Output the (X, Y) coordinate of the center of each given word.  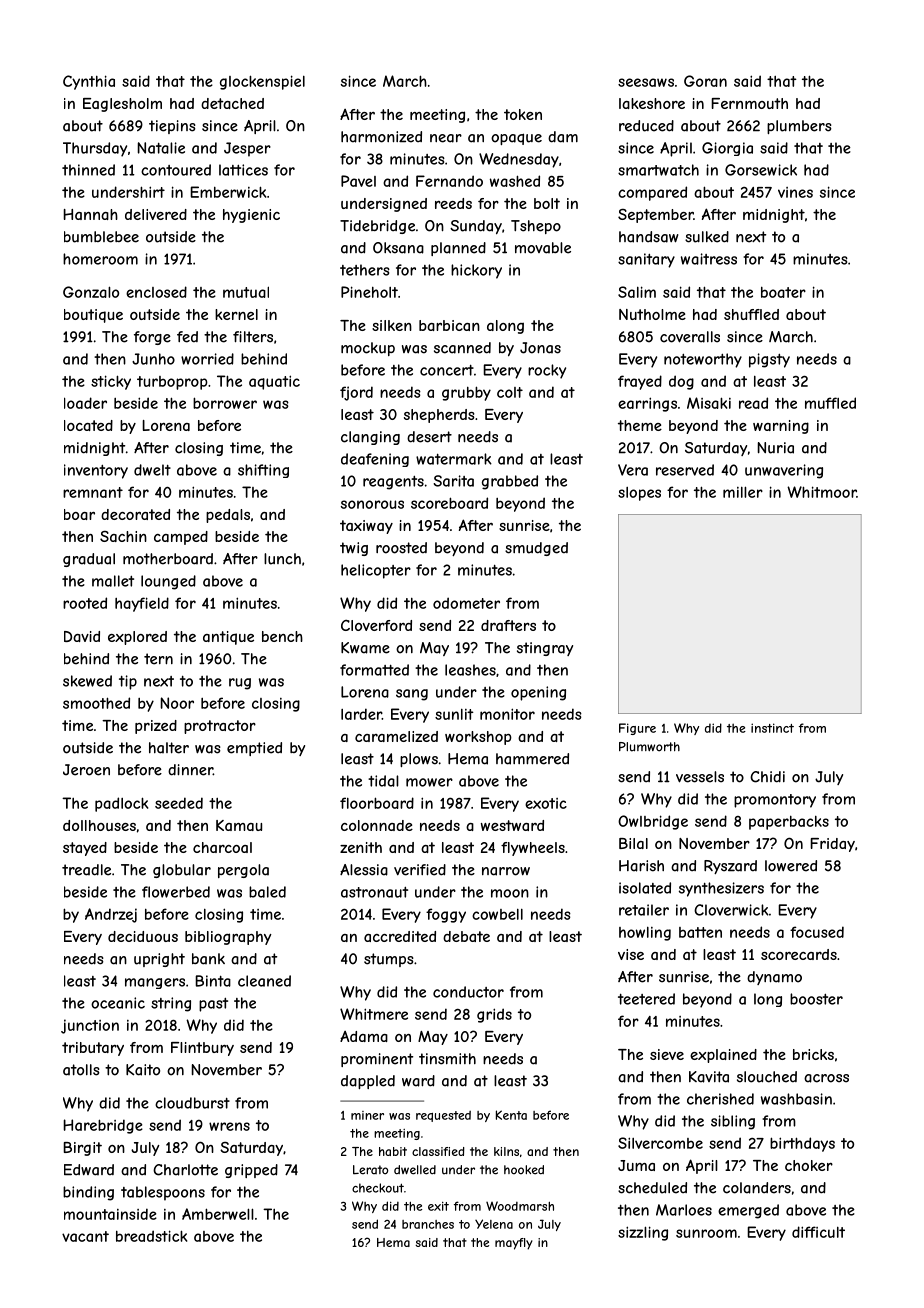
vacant (85, 1236)
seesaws (646, 82)
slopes (639, 494)
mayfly (514, 1244)
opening (538, 693)
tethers (365, 270)
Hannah (90, 214)
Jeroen (86, 770)
